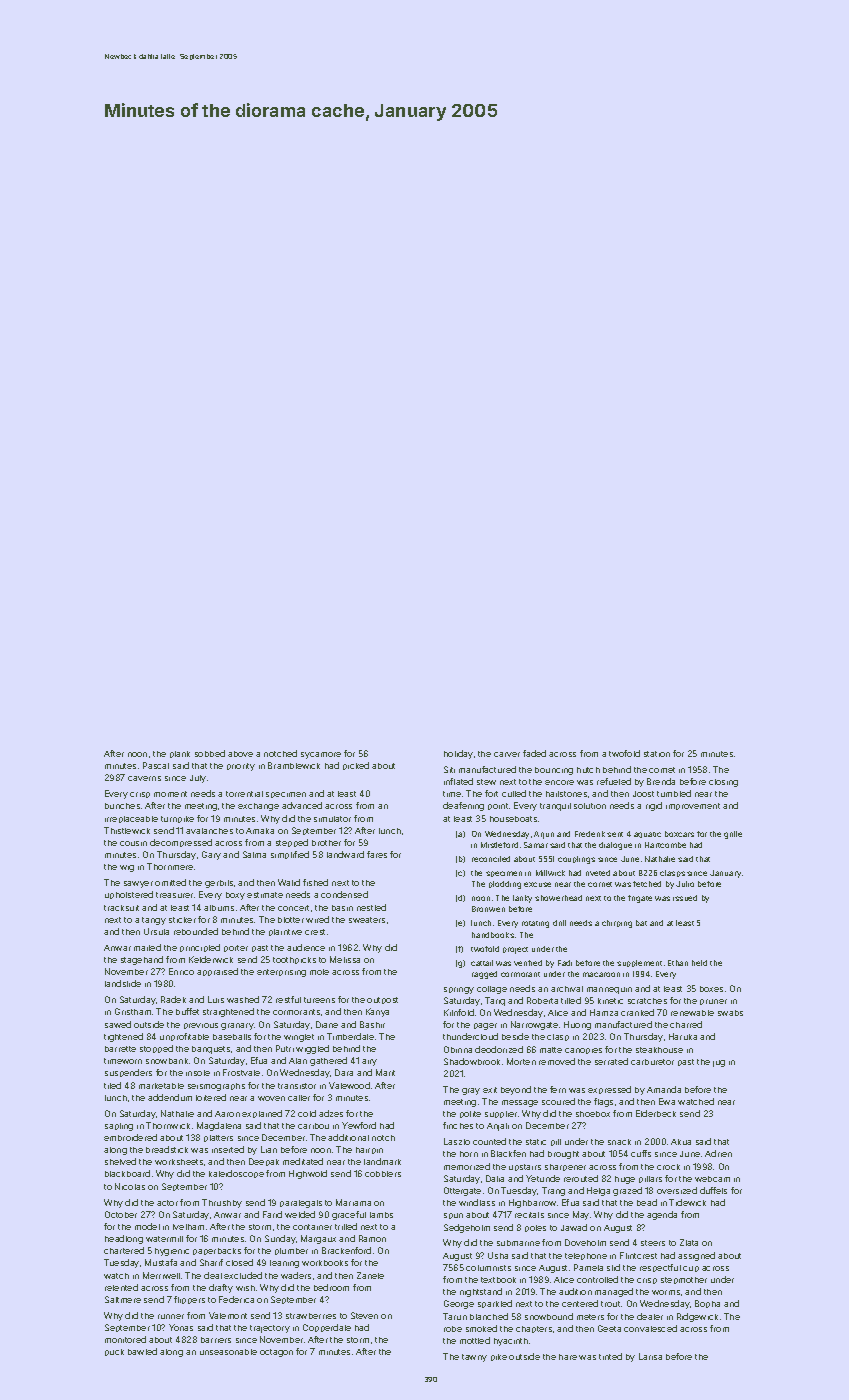  What do you see at coordinates (650, 1356) in the image?
I see `Larisa` at bounding box center [650, 1356].
